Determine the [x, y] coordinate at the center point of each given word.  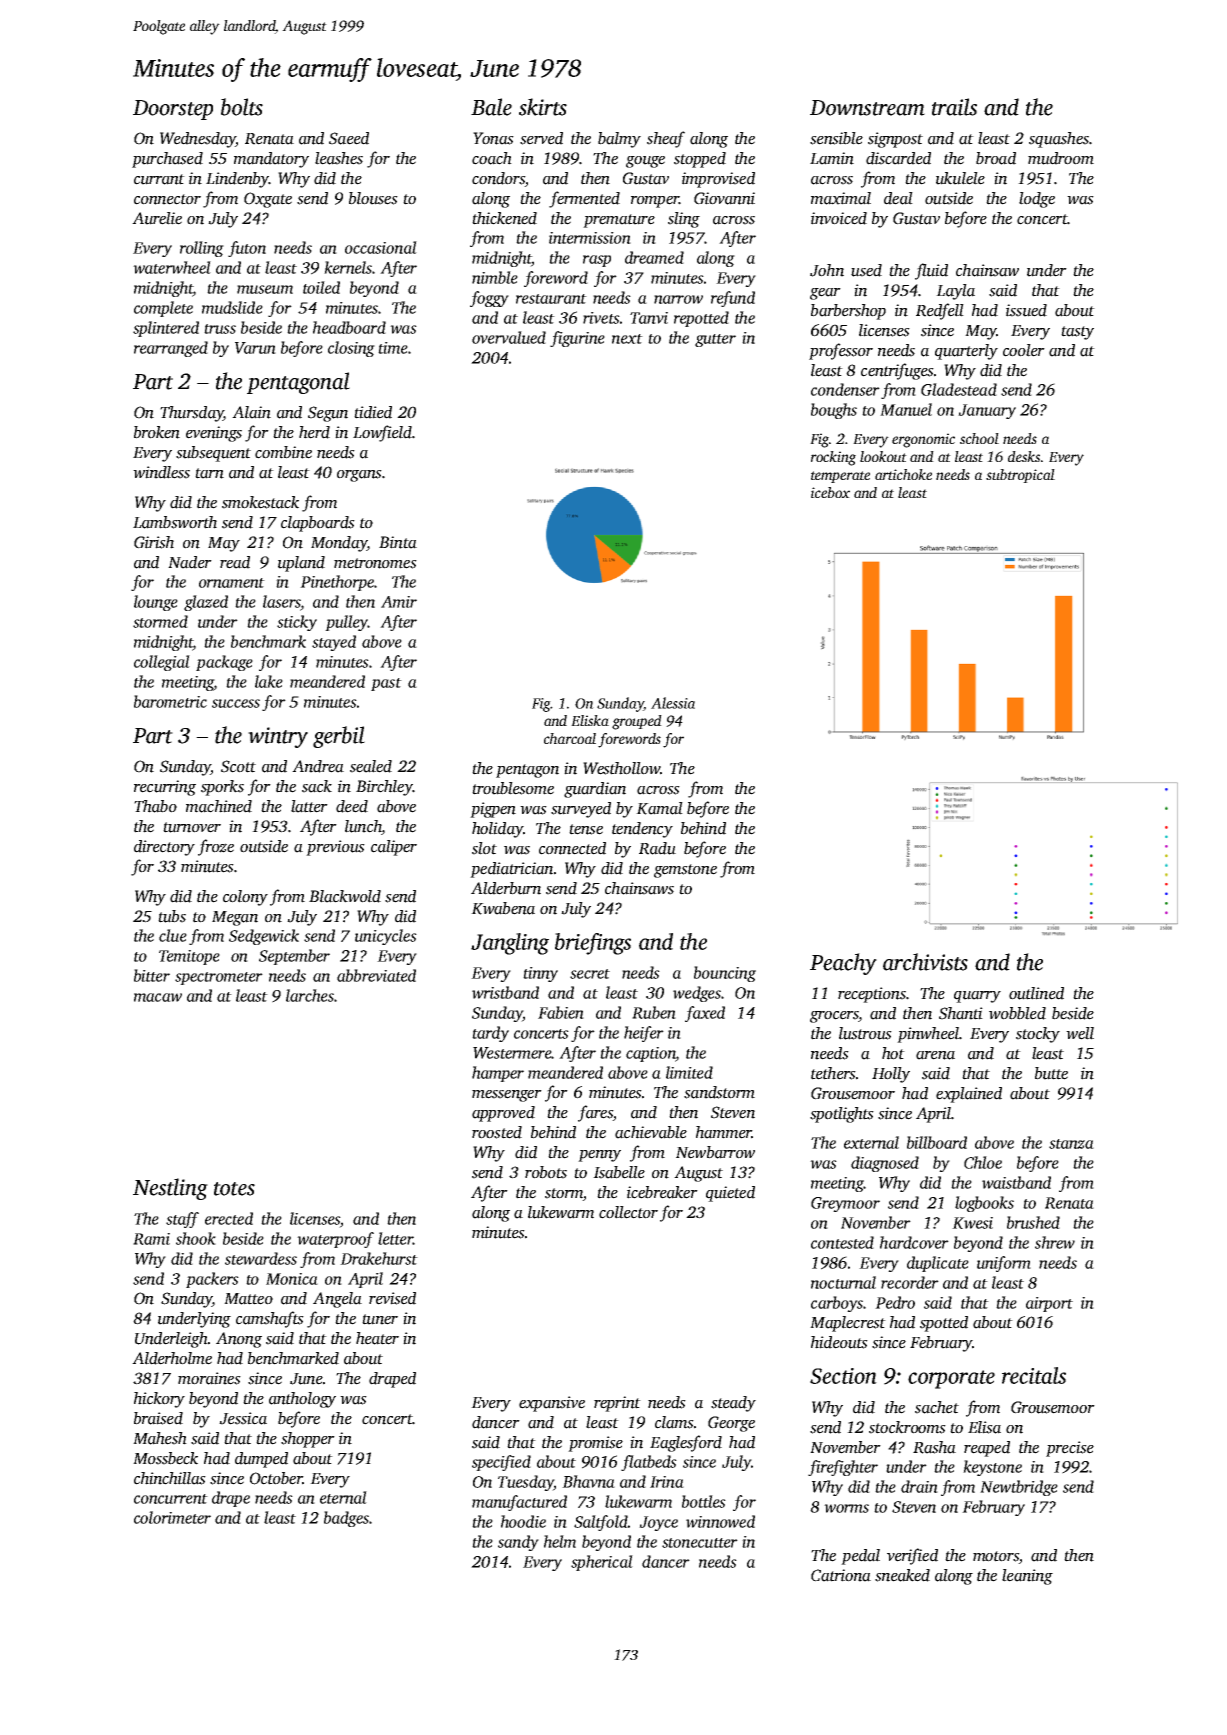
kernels [348, 267]
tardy [490, 1034]
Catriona [841, 1575]
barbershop [848, 312]
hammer [723, 1132]
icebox [830, 492]
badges [346, 1519]
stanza [1071, 1144]
